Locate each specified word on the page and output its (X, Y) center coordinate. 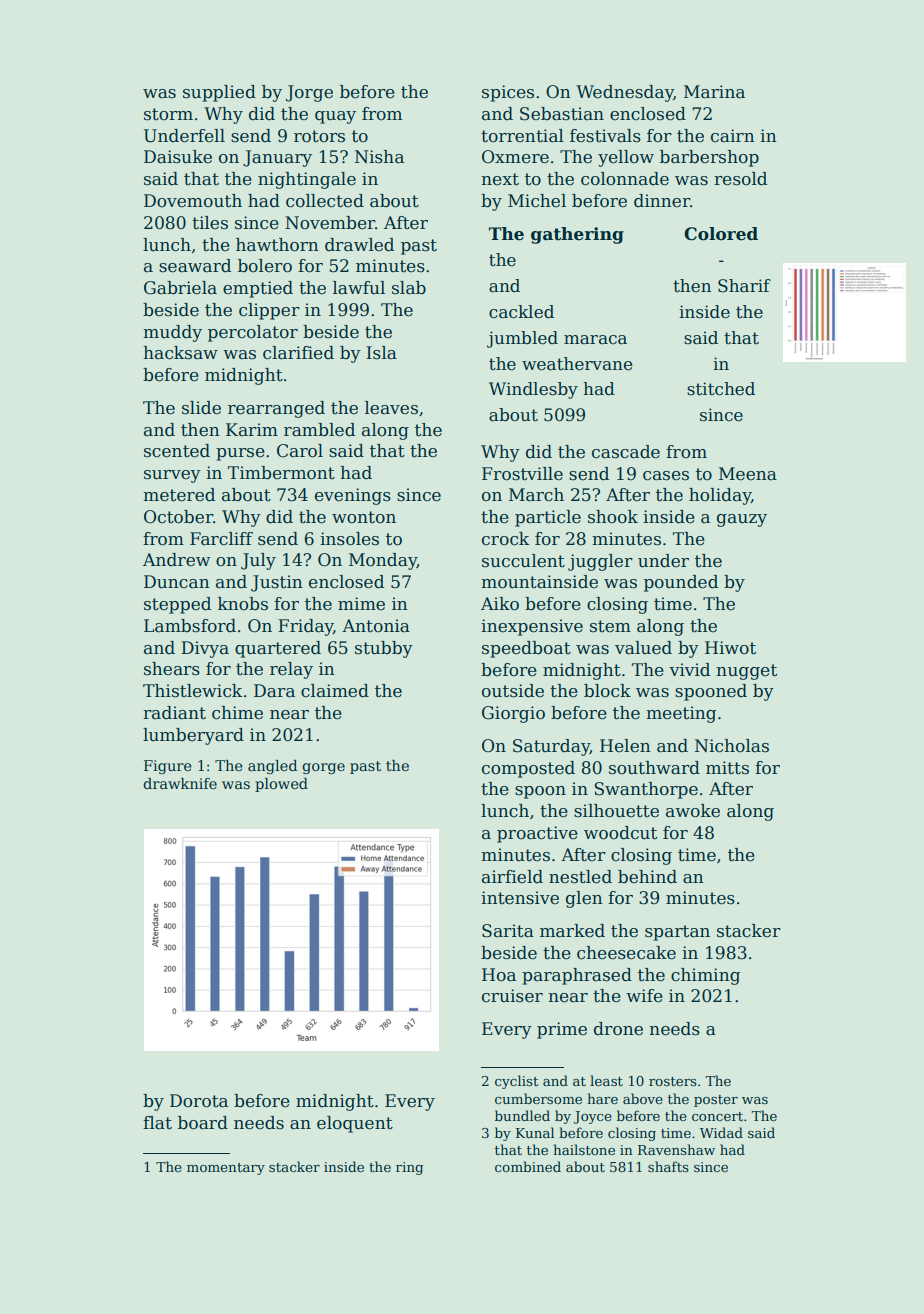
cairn (733, 136)
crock (505, 539)
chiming (705, 976)
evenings (353, 496)
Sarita (508, 931)
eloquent (355, 1124)
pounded (681, 583)
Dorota (199, 1101)
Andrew (176, 560)
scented (177, 451)
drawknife (180, 783)
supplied (219, 93)
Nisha (379, 157)
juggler (600, 562)
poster (716, 1101)
